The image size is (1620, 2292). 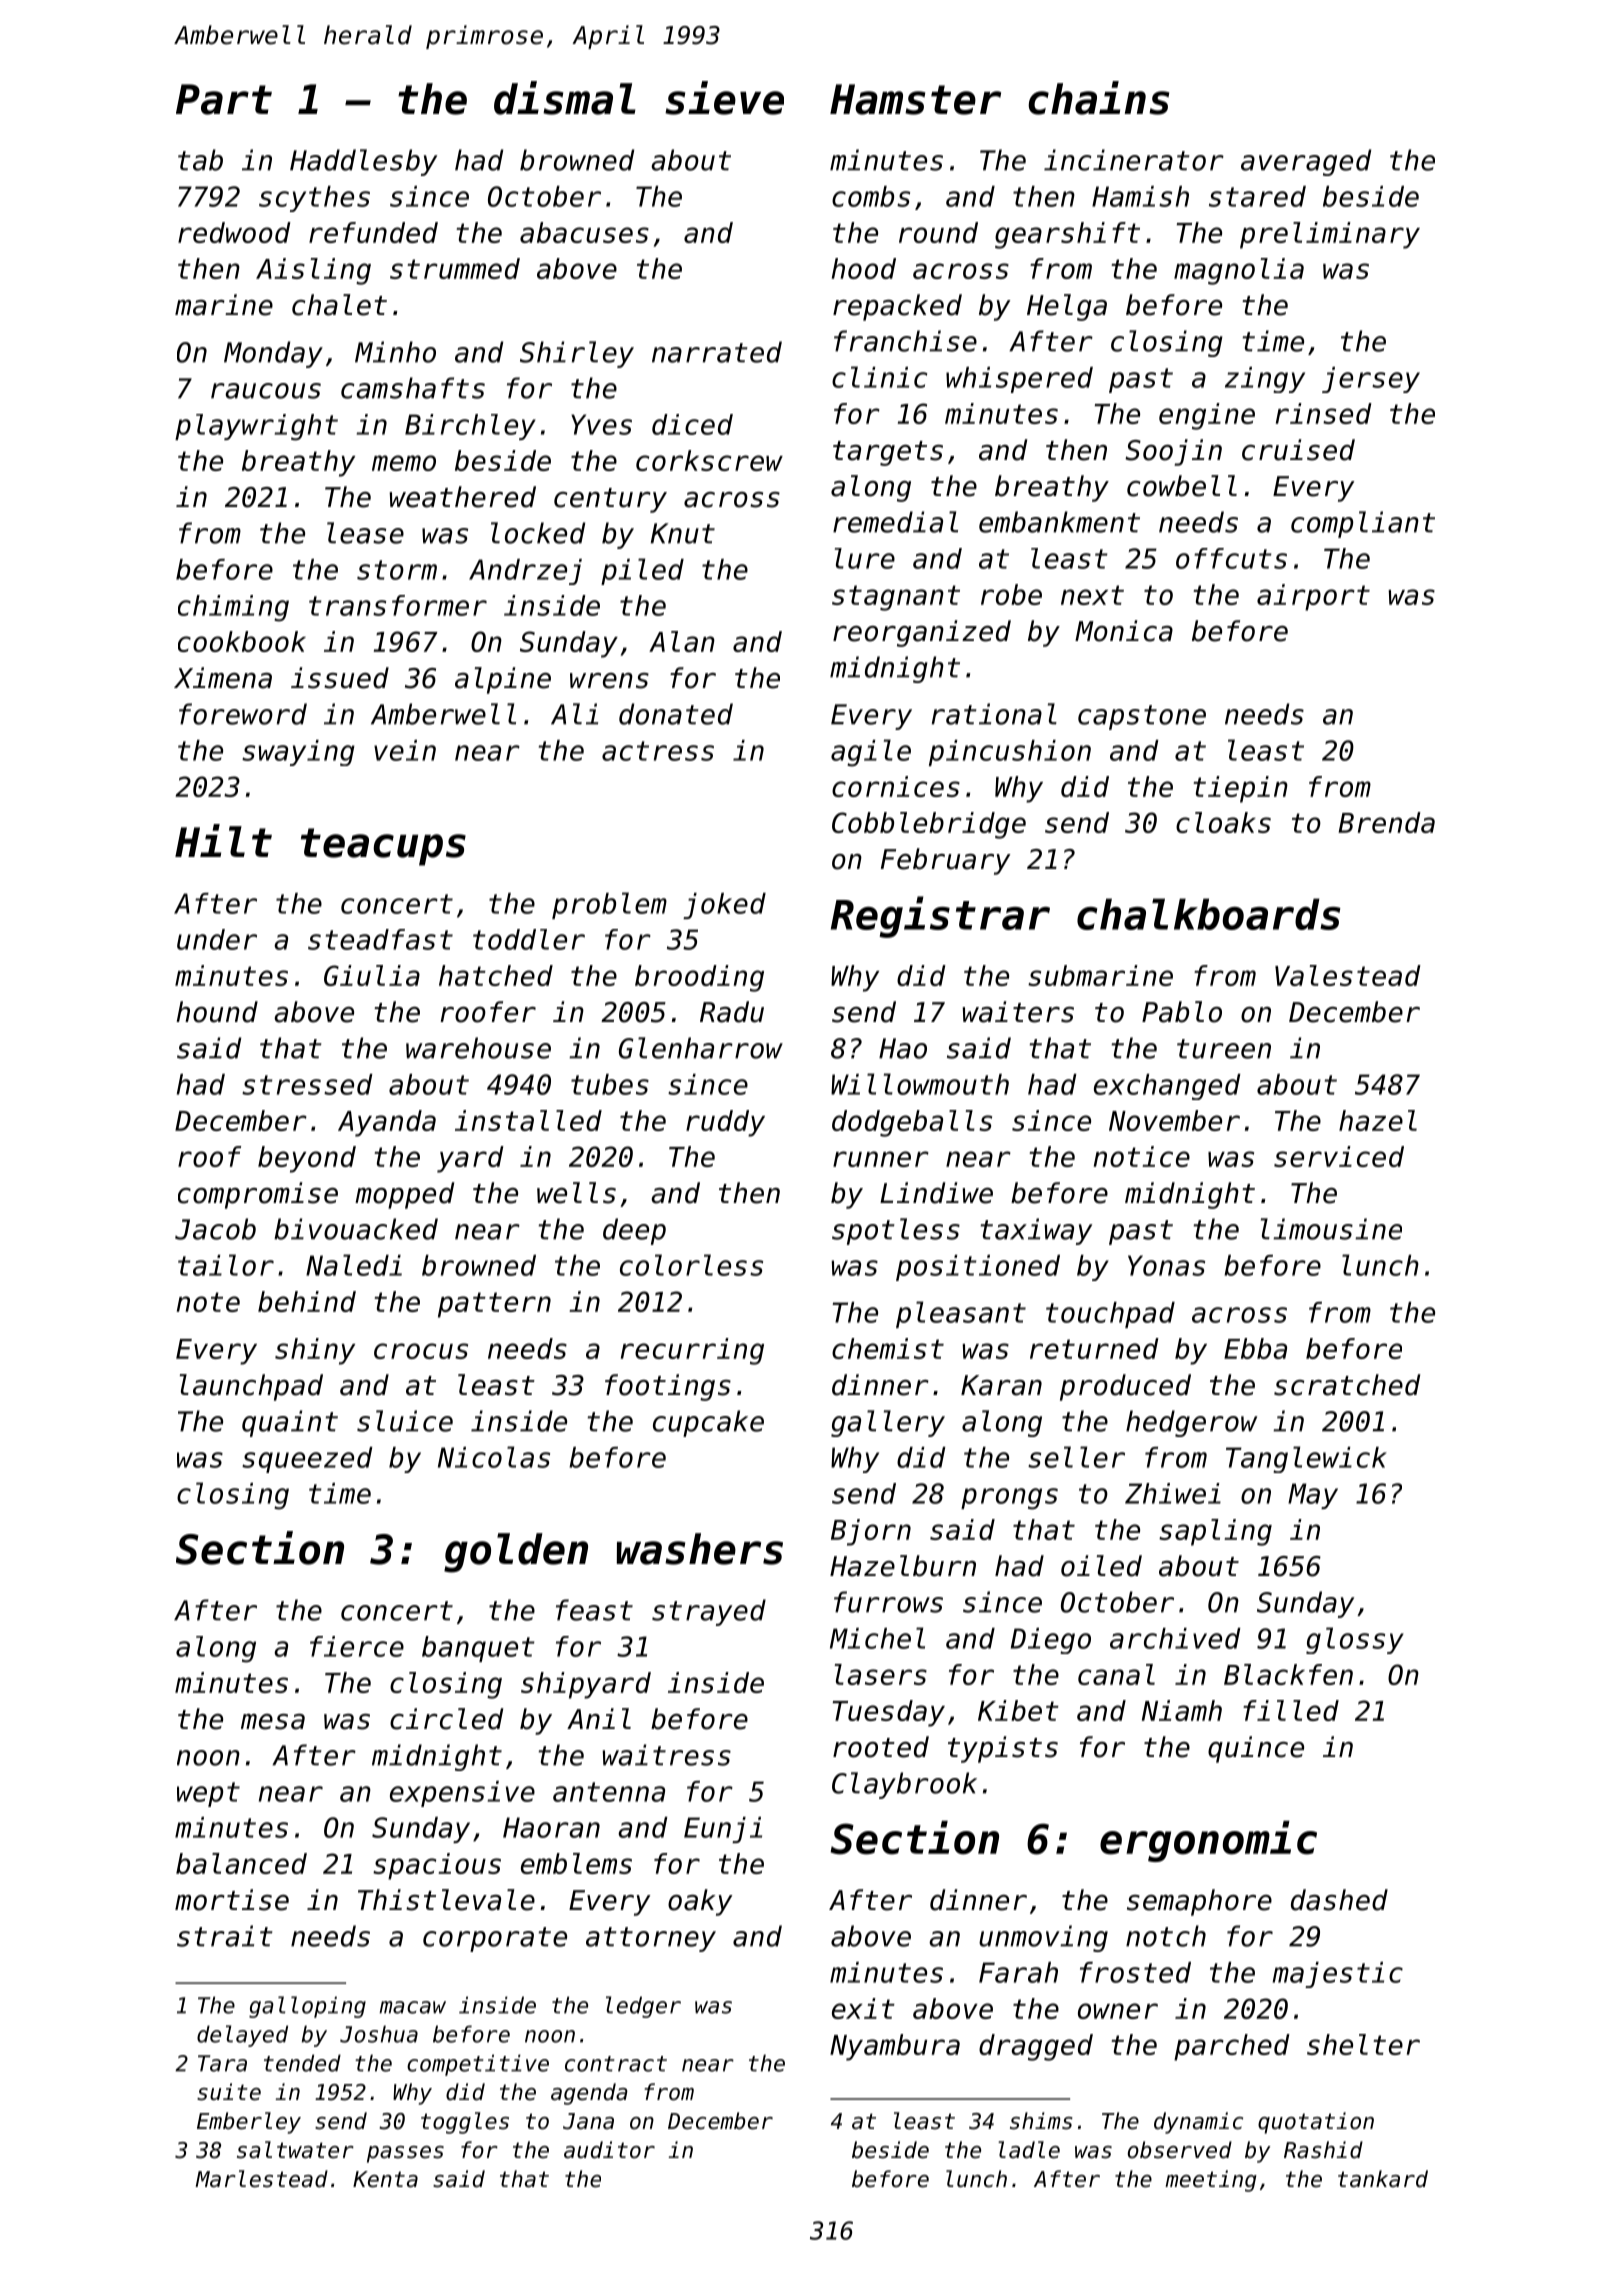 I want to click on offcuts, so click(x=1231, y=558).
